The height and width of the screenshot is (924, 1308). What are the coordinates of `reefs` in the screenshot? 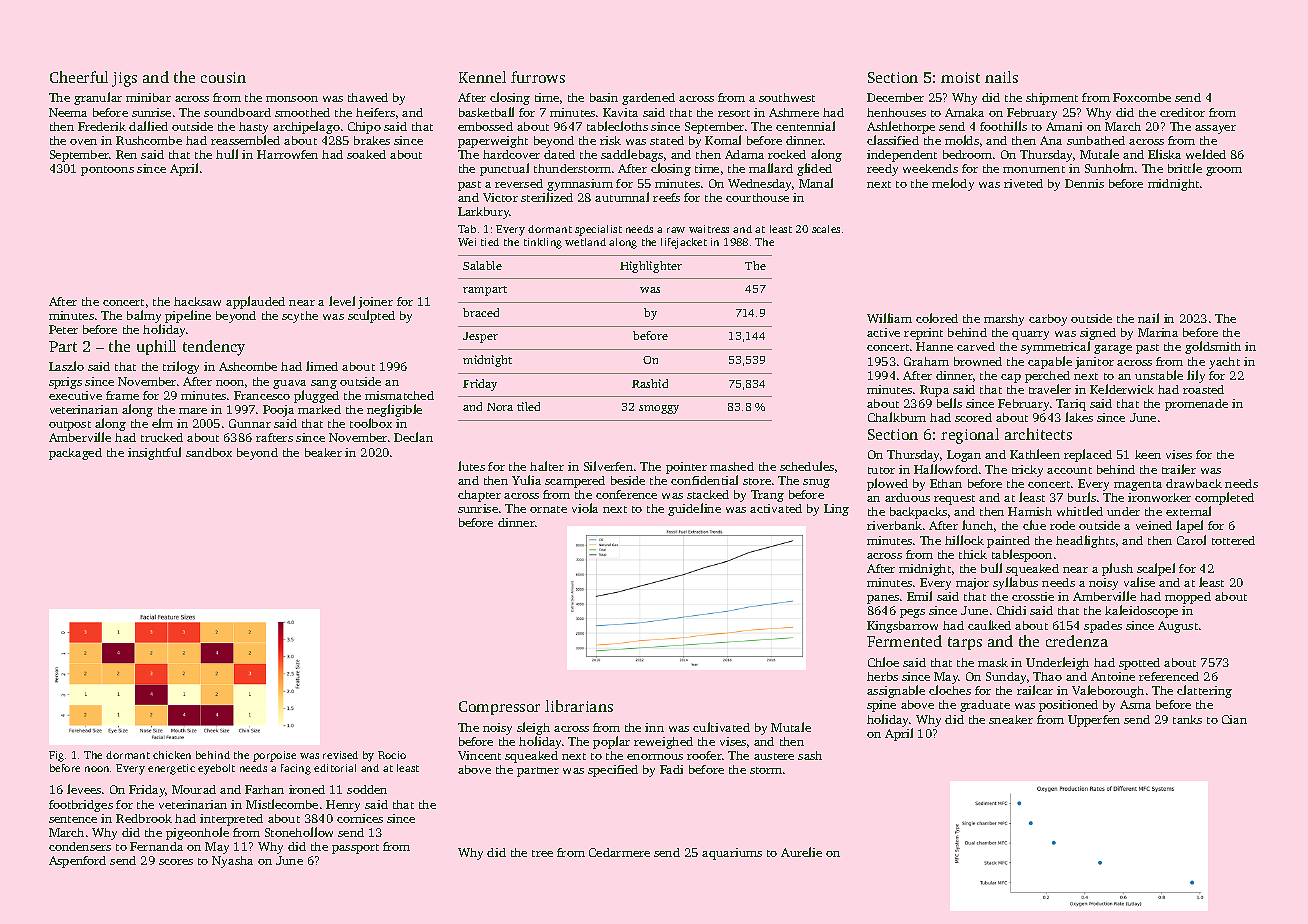 It's located at (666, 197).
